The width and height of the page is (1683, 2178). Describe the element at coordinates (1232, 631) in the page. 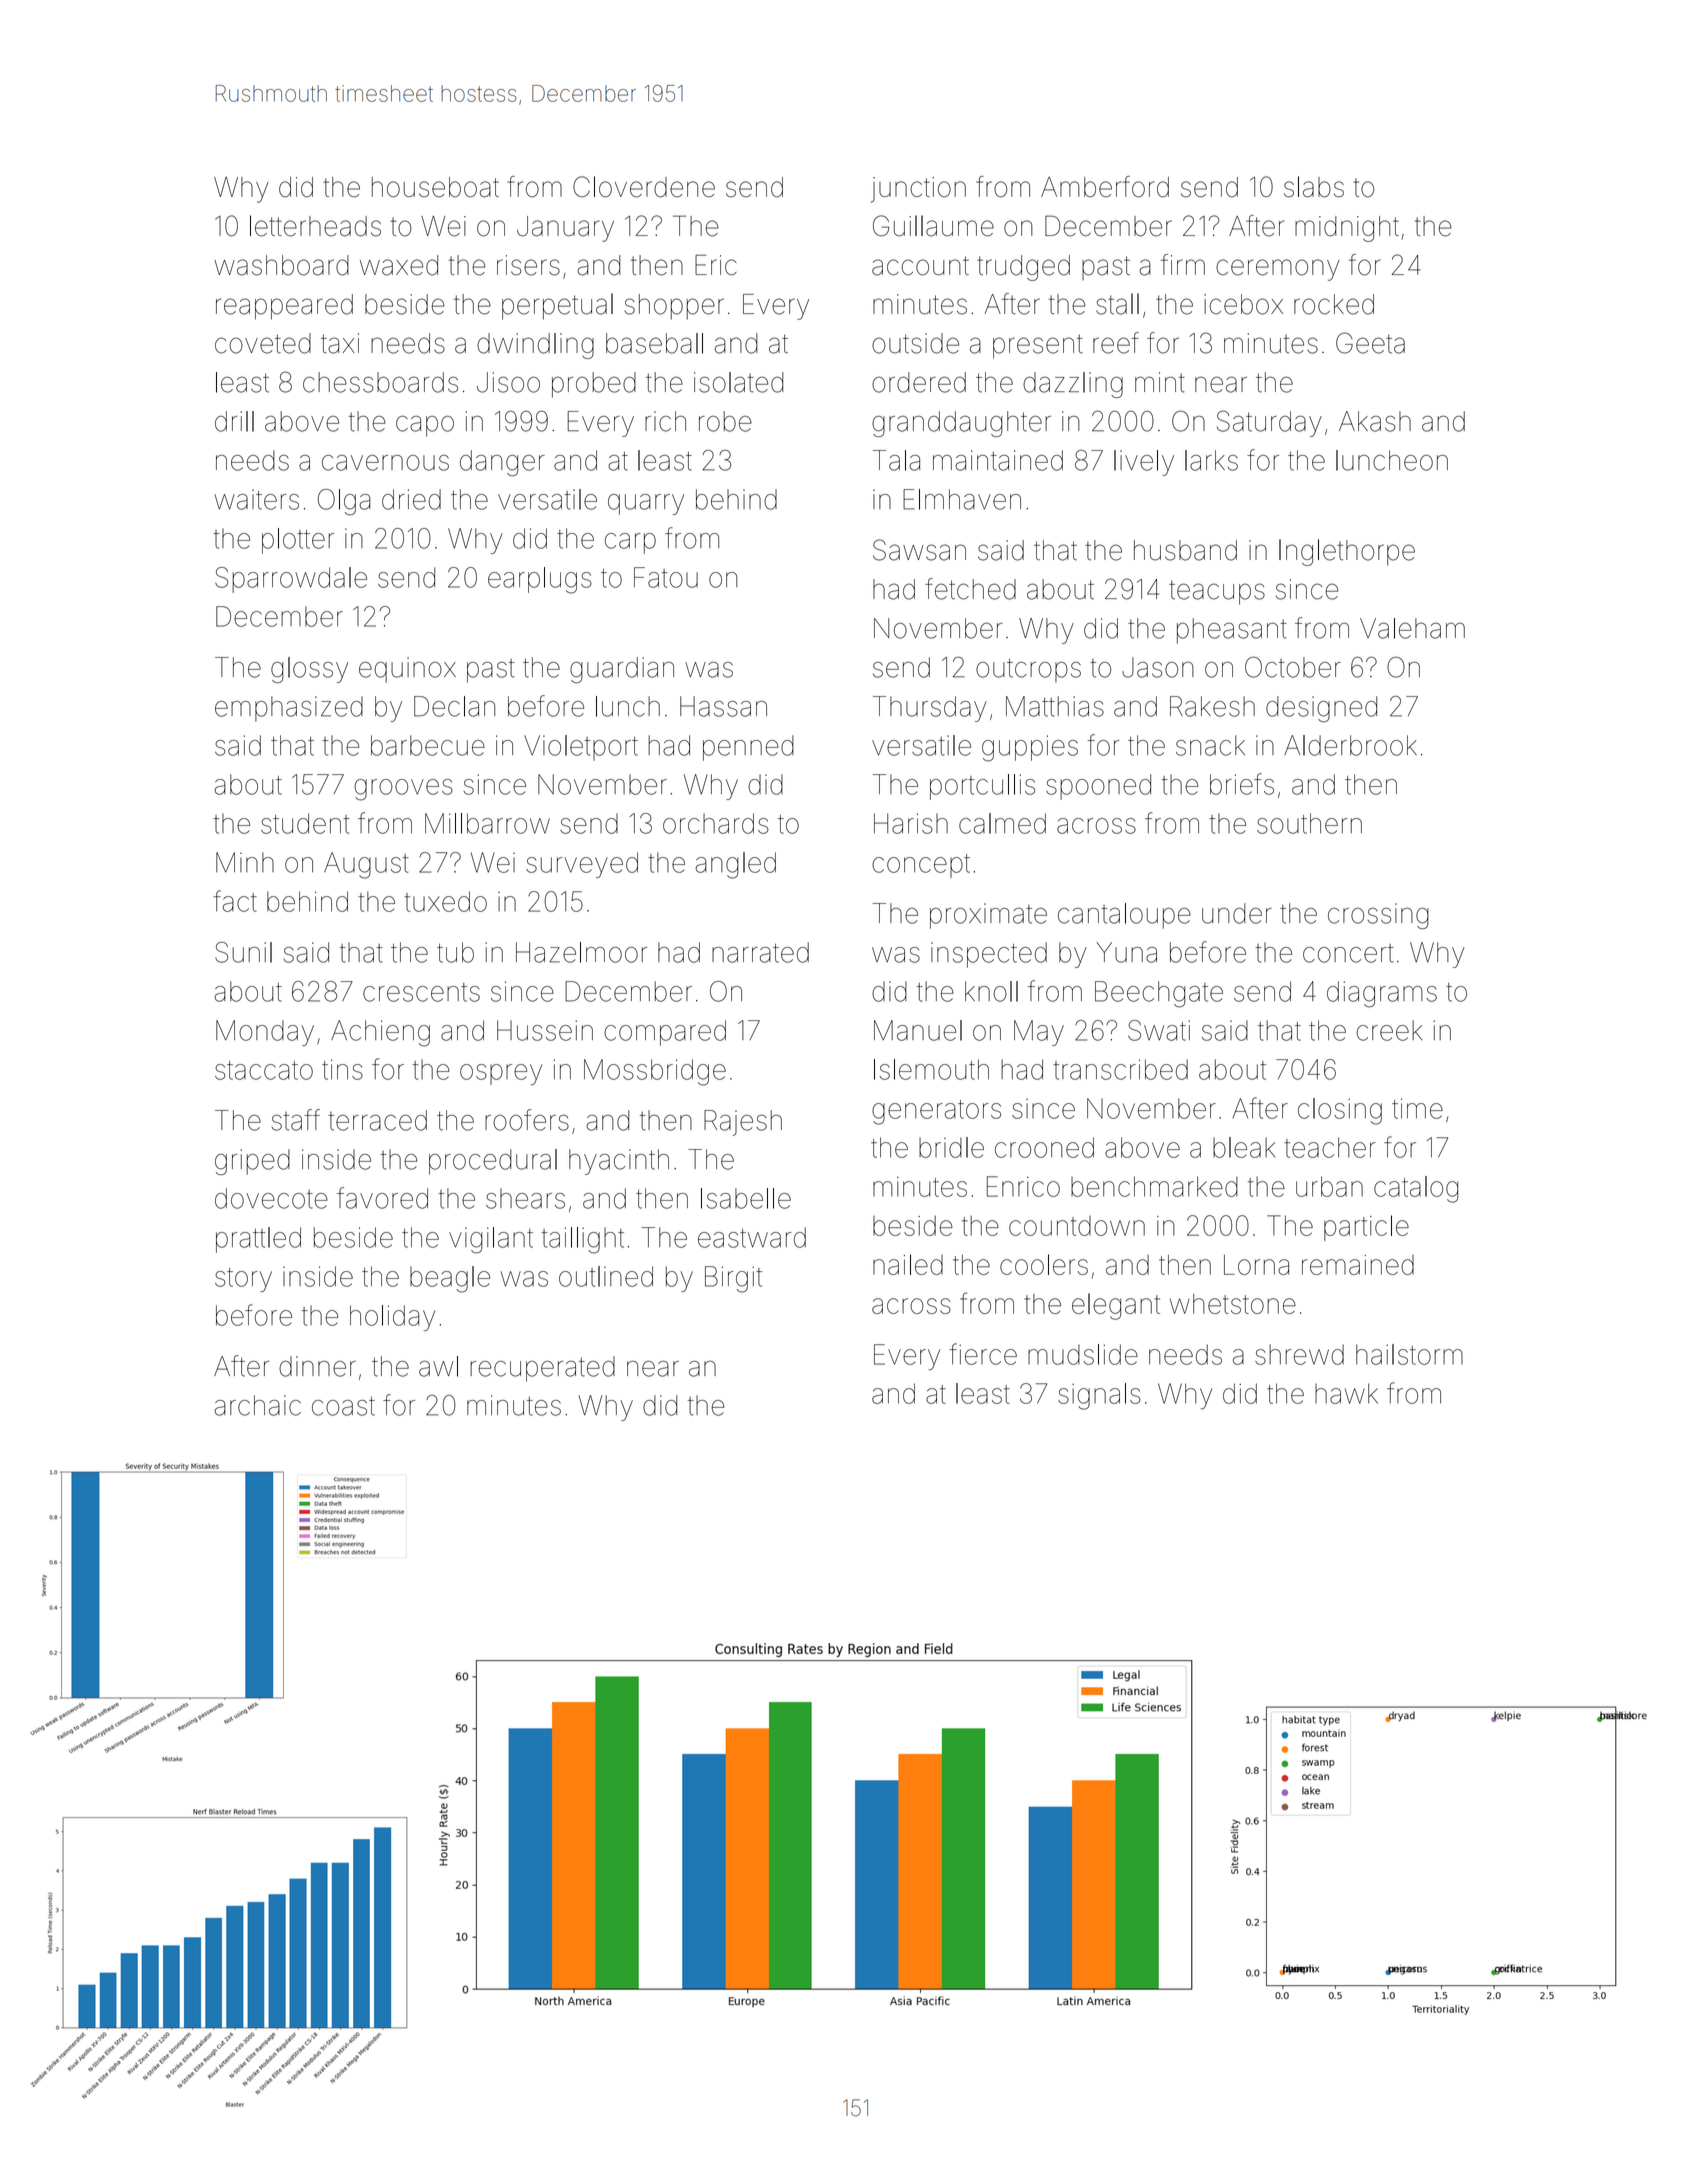

I see `pheasant` at that location.
